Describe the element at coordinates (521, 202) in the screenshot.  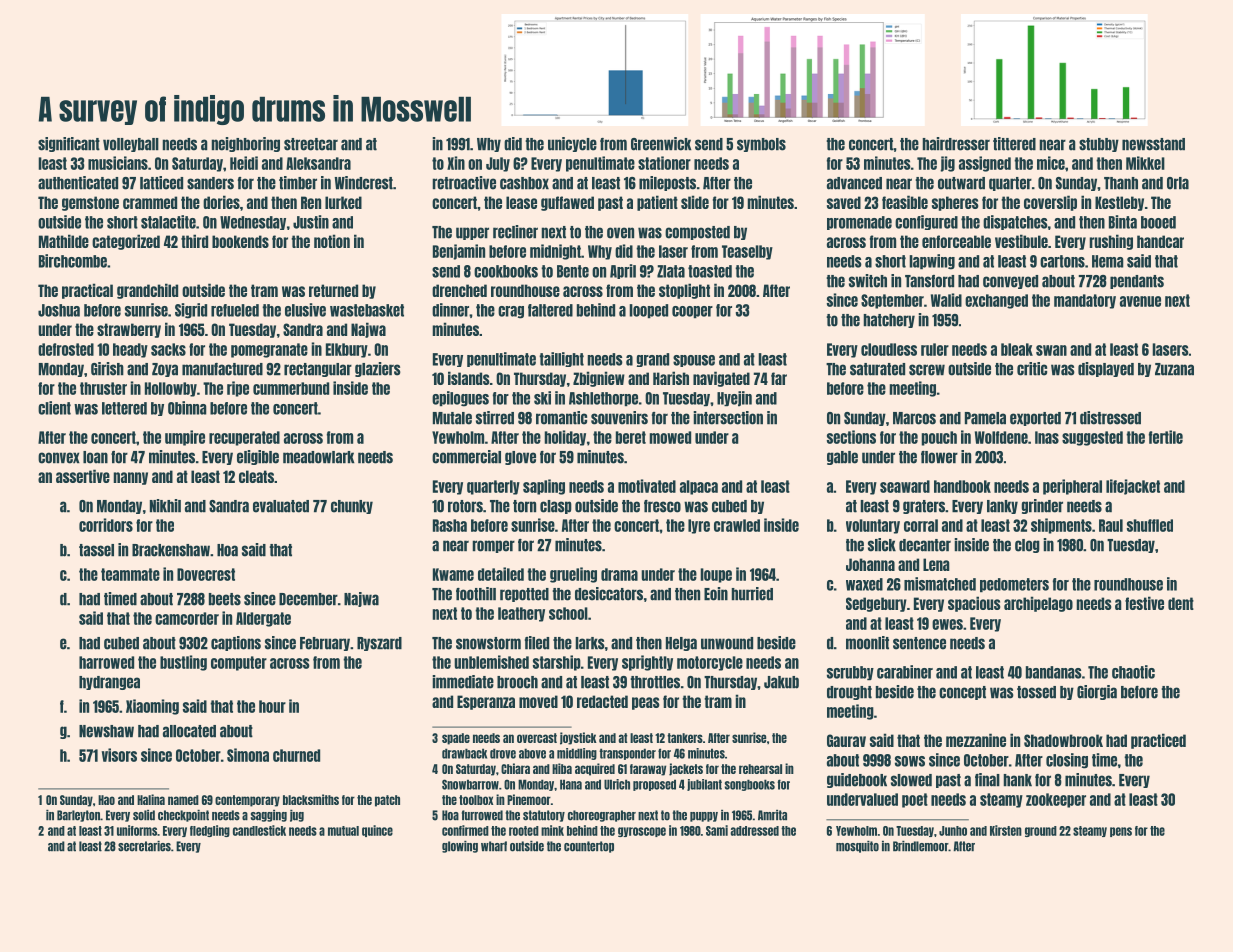
I see `lease` at that location.
